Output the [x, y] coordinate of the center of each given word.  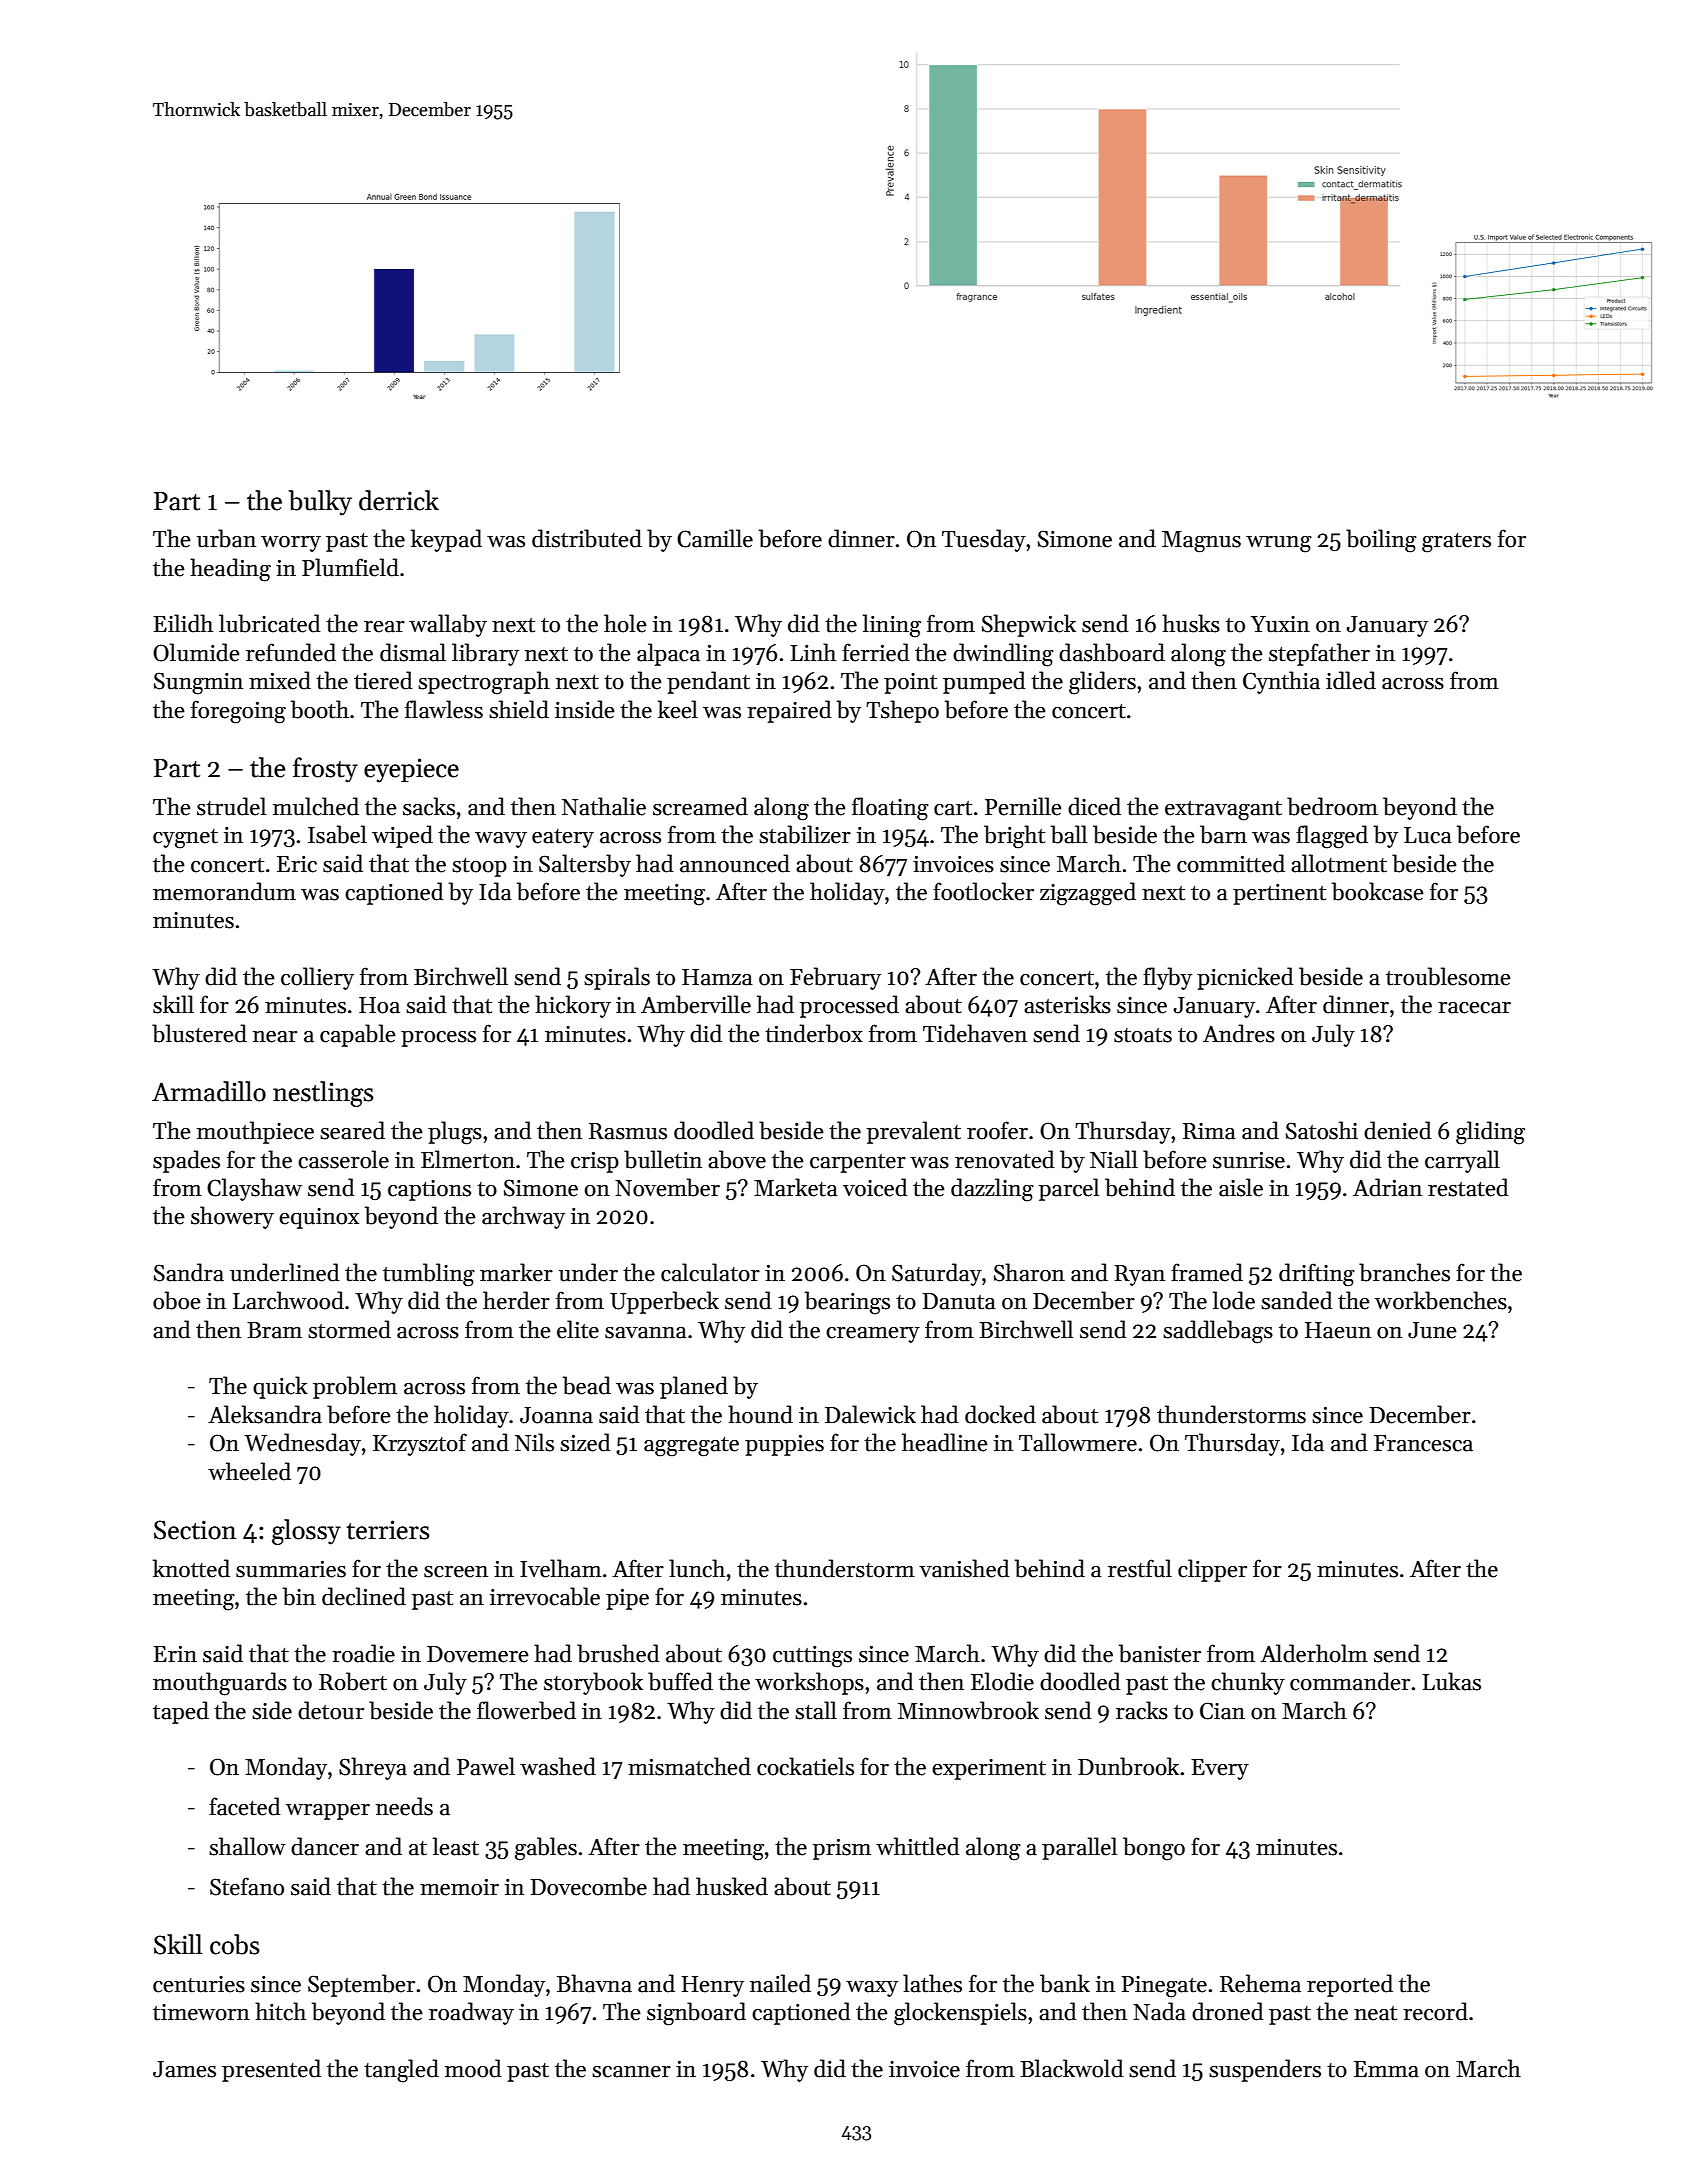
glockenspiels [960, 2014]
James [184, 2069]
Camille [715, 538]
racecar [1474, 1008]
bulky [320, 503]
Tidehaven [975, 1033]
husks [1191, 623]
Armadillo [209, 1091]
